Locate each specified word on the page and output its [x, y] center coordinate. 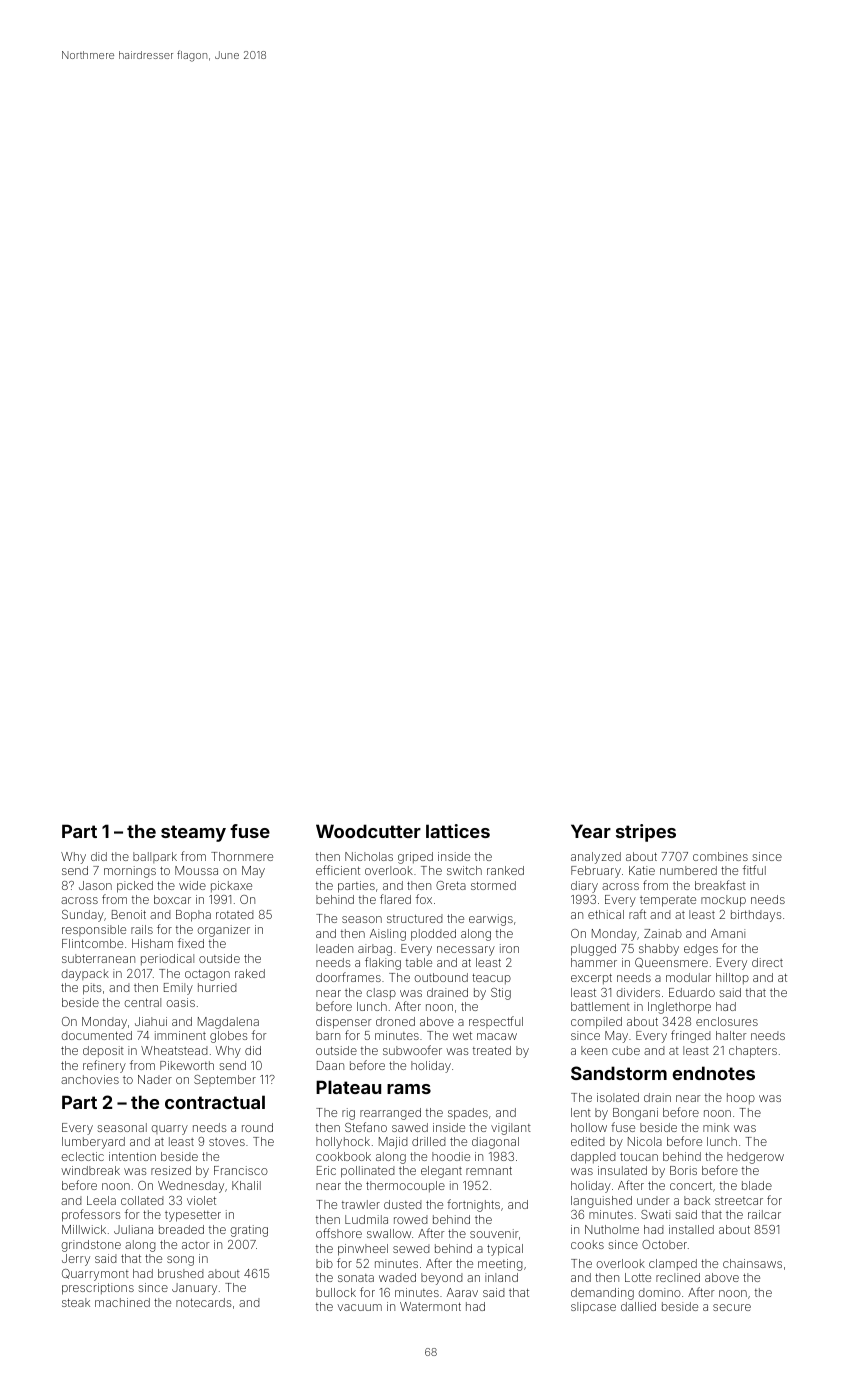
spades [468, 1114]
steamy [193, 833]
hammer [594, 962]
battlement [600, 1006]
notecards [203, 1302]
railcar [764, 1214]
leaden [334, 948]
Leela [101, 1200]
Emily [178, 989]
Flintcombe [92, 943]
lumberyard [93, 1143]
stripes [646, 833]
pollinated [368, 1172]
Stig [501, 994]
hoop [741, 1098]
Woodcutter [368, 831]
